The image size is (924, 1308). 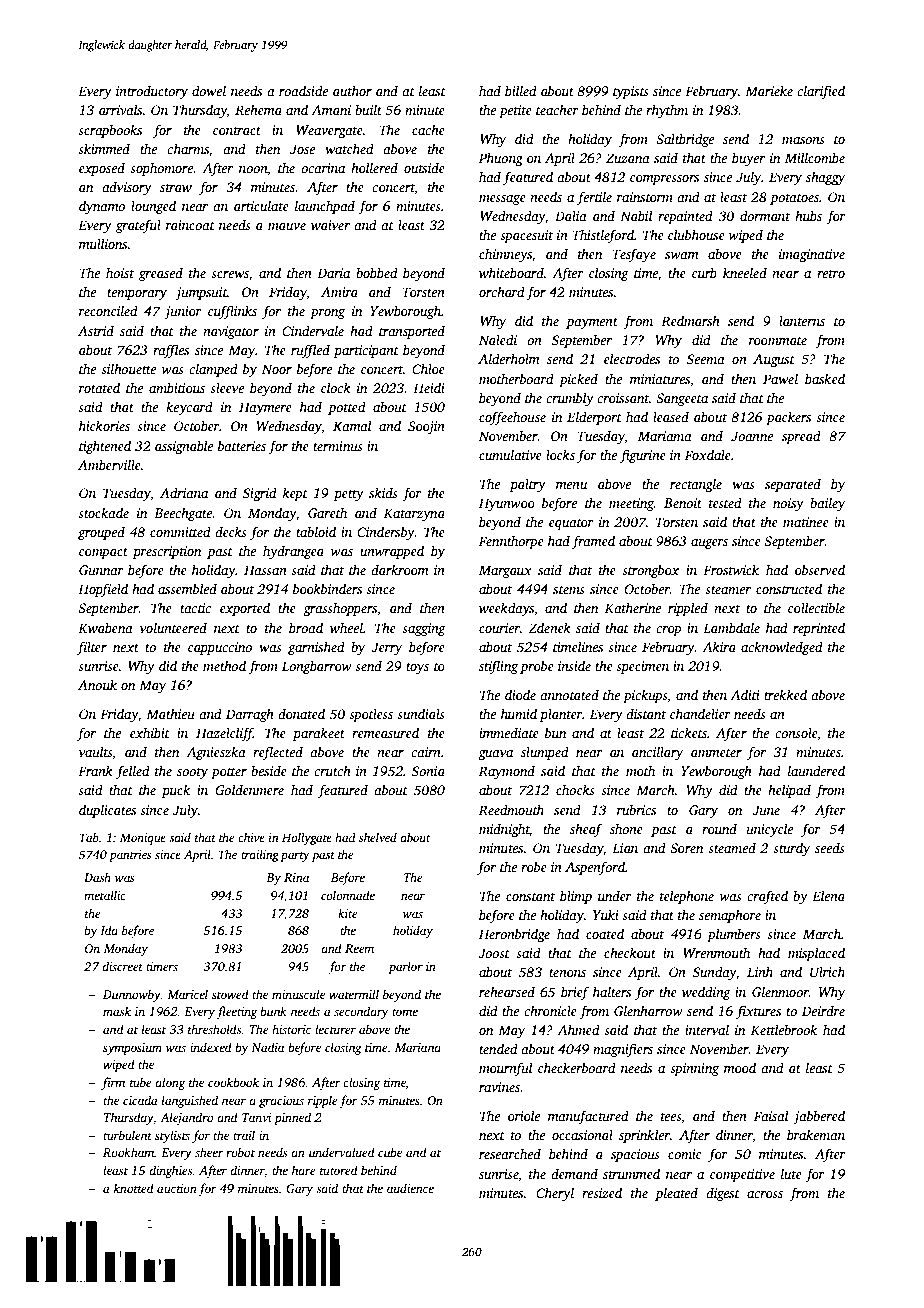 What do you see at coordinates (273, 1011) in the screenshot?
I see `bunk` at bounding box center [273, 1011].
